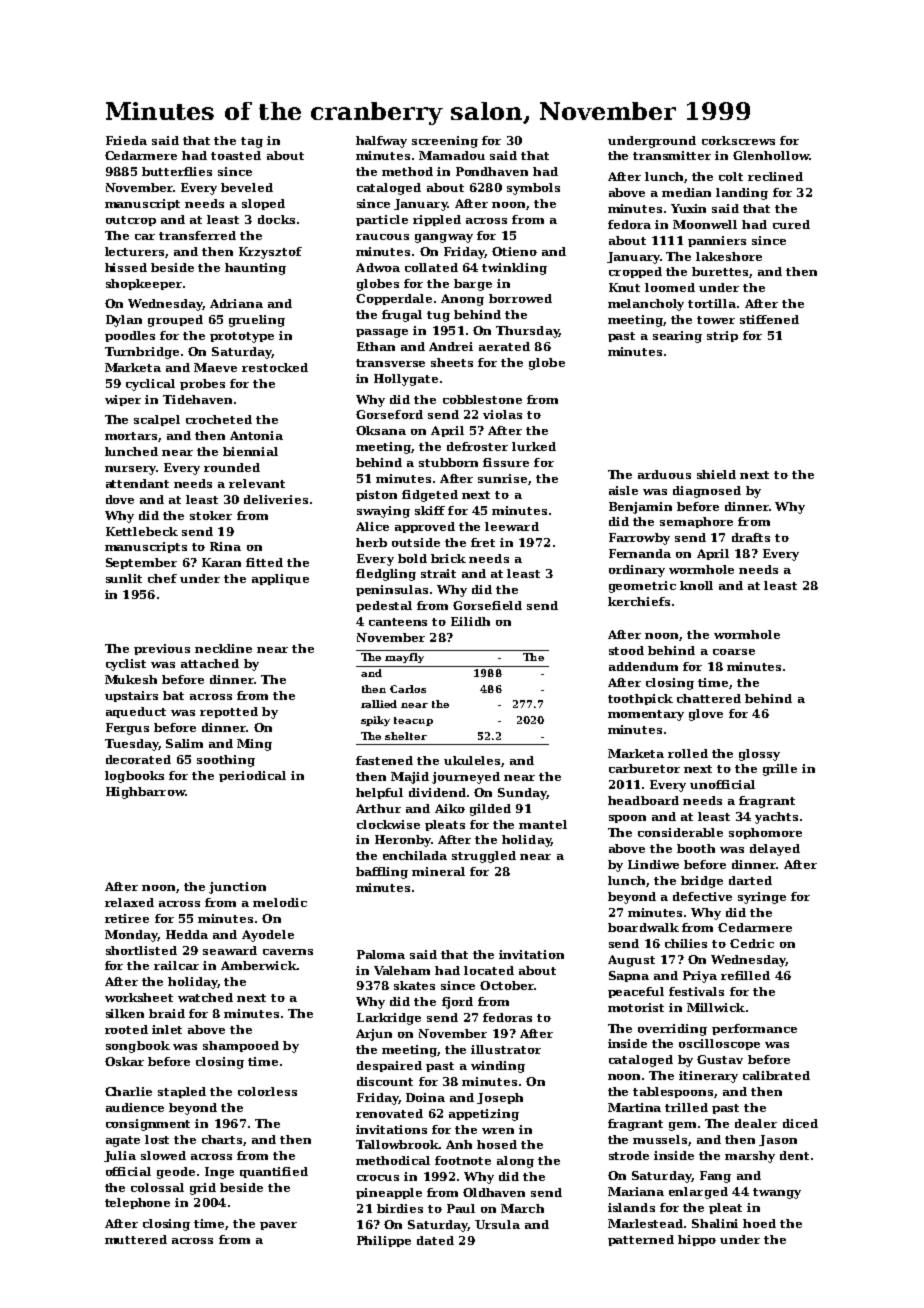 Image resolution: width=924 pixels, height=1308 pixels. What do you see at coordinates (229, 712) in the document?
I see `repotted` at bounding box center [229, 712].
